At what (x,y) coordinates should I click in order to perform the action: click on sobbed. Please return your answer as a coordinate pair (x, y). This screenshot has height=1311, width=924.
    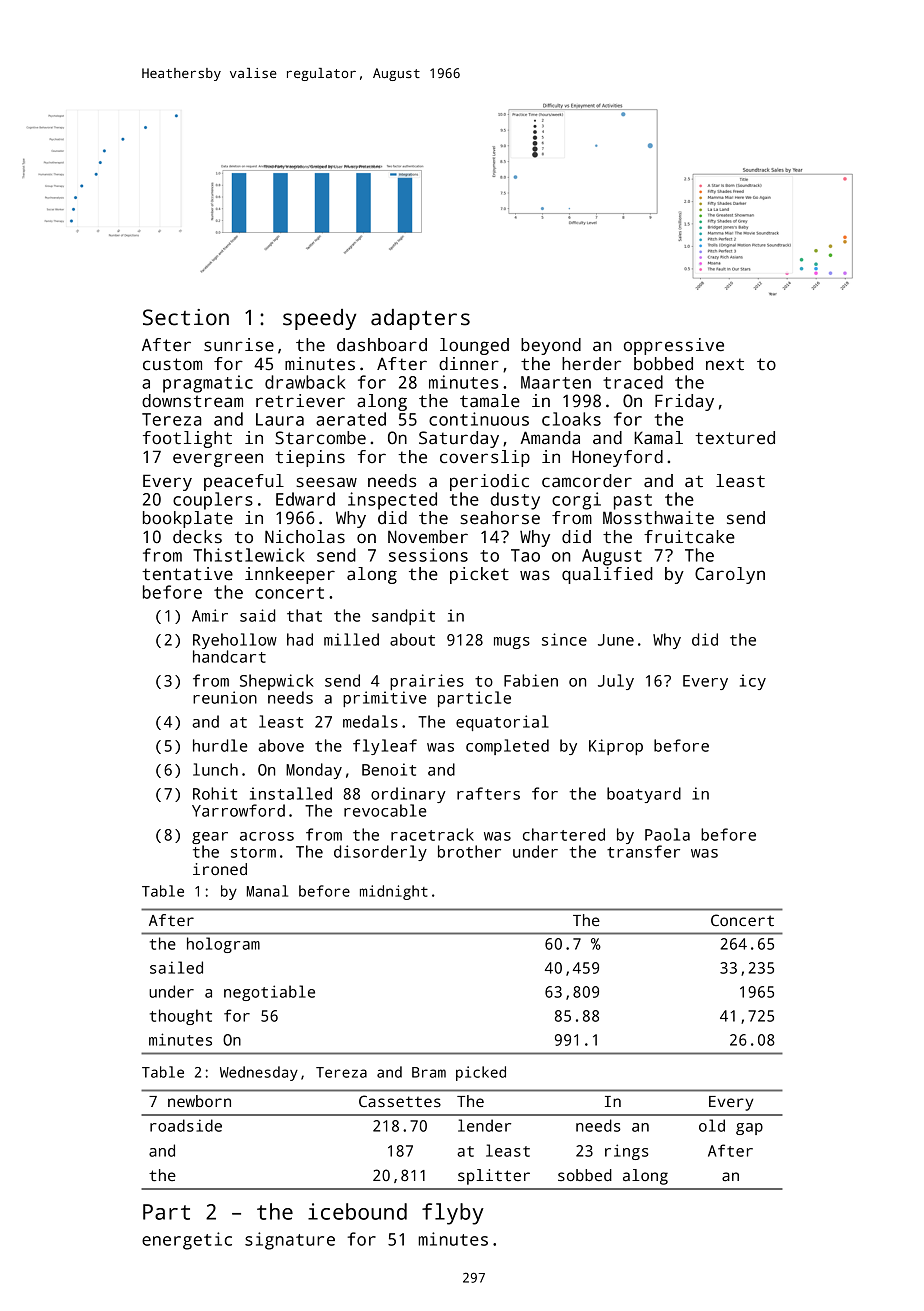
    Looking at the image, I should click on (585, 1175).
